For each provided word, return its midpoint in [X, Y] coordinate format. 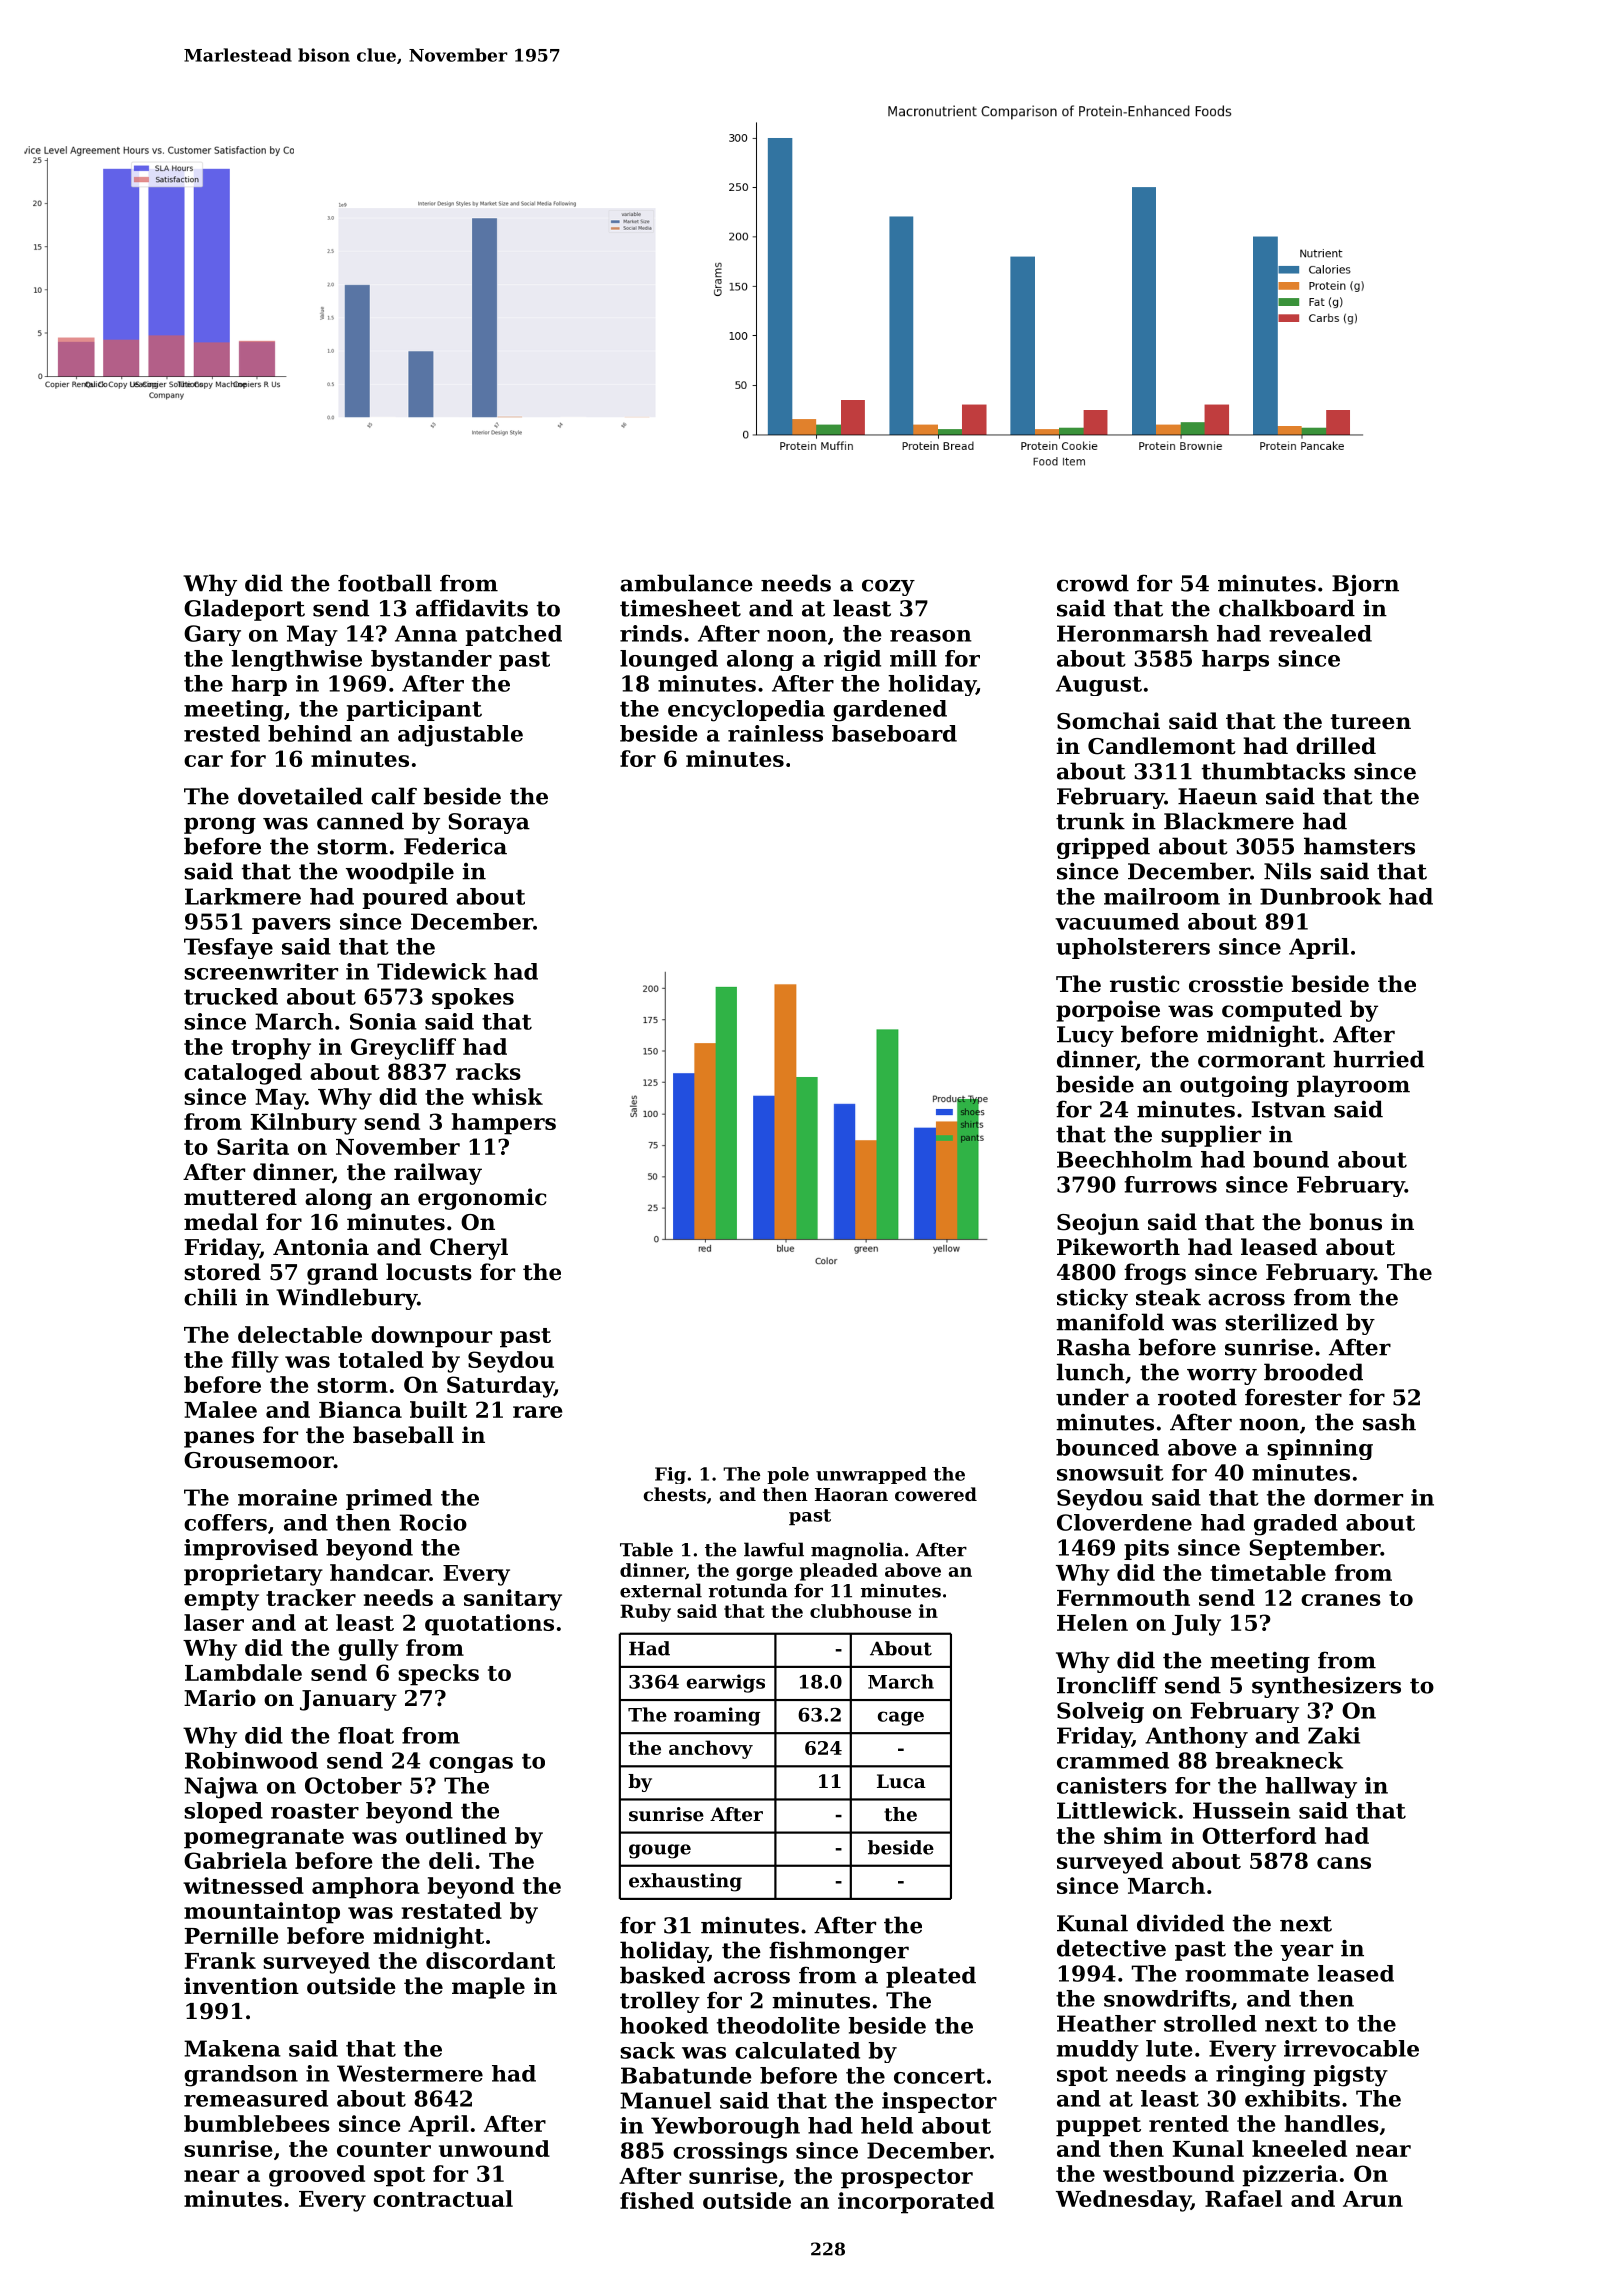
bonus [1345, 1222]
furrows [1170, 1184]
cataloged [243, 1074]
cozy [888, 587]
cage [901, 1718]
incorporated [916, 2203]
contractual [443, 2198]
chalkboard [1287, 608]
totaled [381, 1359]
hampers [503, 1124]
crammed [1113, 1760]
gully [368, 1650]
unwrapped [871, 1475]
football [385, 583]
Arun [1373, 2199]
